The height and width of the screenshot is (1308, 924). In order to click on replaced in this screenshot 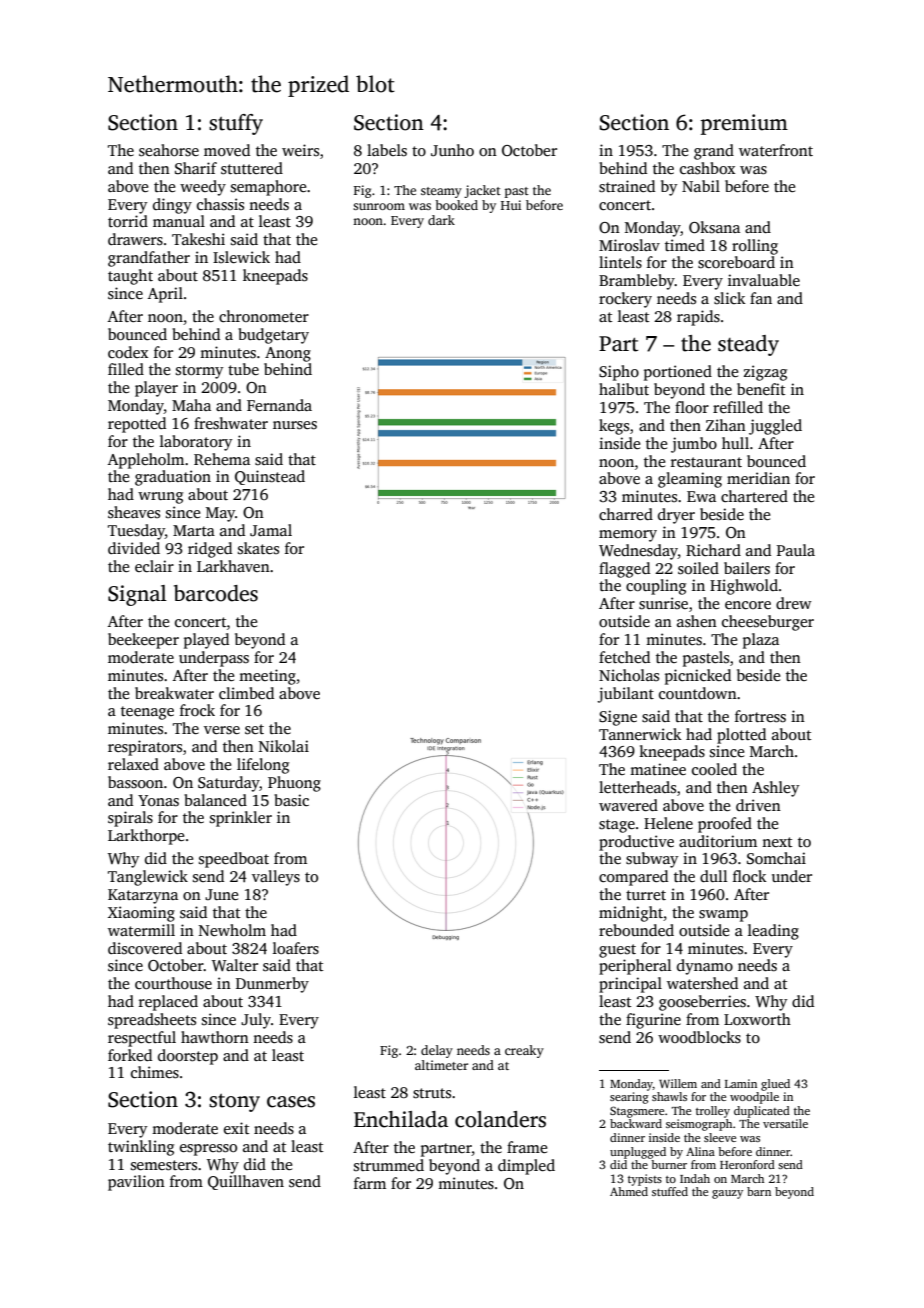, I will do `click(168, 1003)`.
